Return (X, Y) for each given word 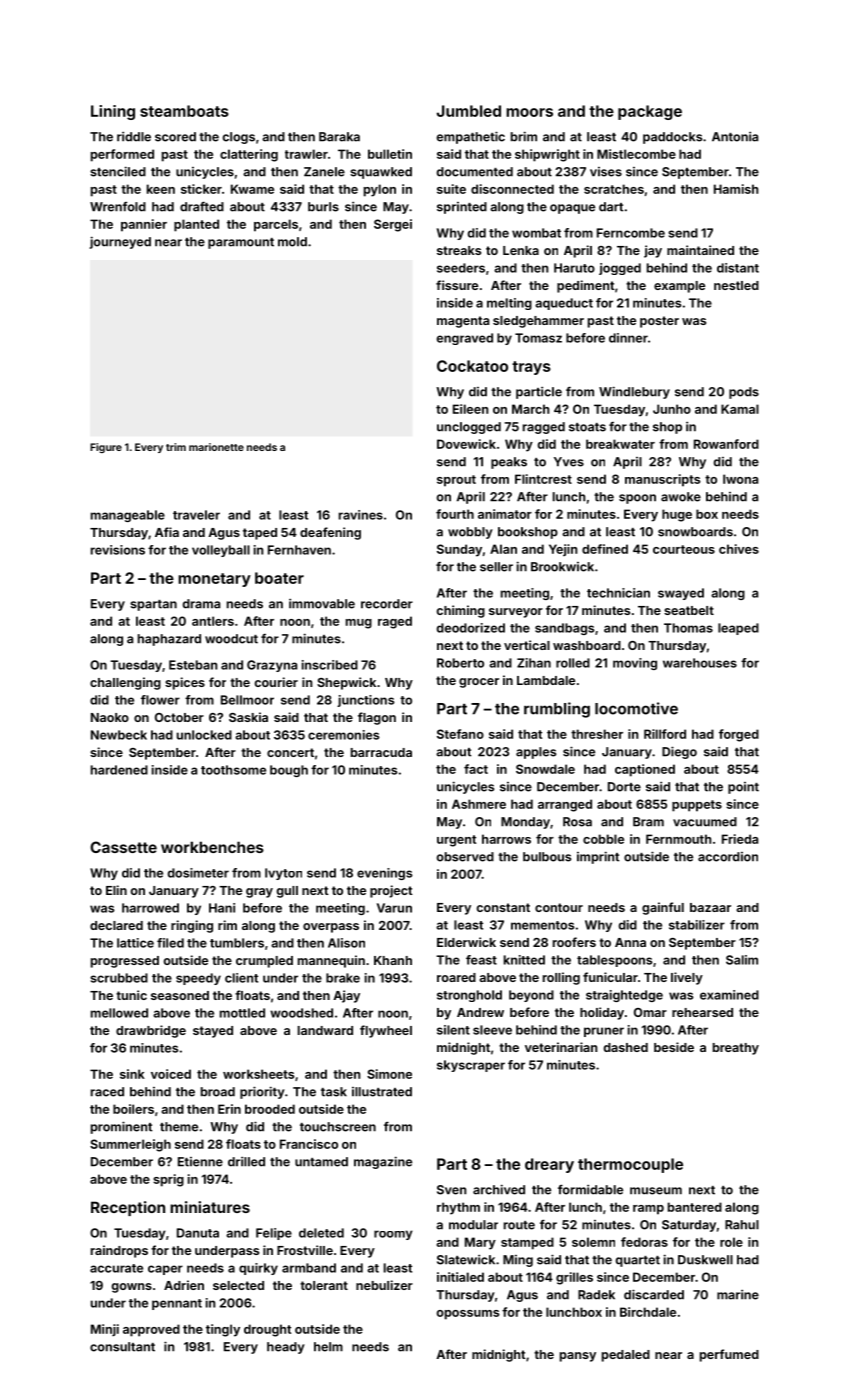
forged (739, 735)
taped (260, 534)
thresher (597, 734)
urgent (456, 841)
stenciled (118, 171)
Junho (672, 409)
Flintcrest (543, 479)
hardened (119, 770)
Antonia (735, 136)
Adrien (184, 1285)
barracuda (381, 752)
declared (116, 925)
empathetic (471, 137)
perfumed (729, 1355)
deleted (321, 1233)
